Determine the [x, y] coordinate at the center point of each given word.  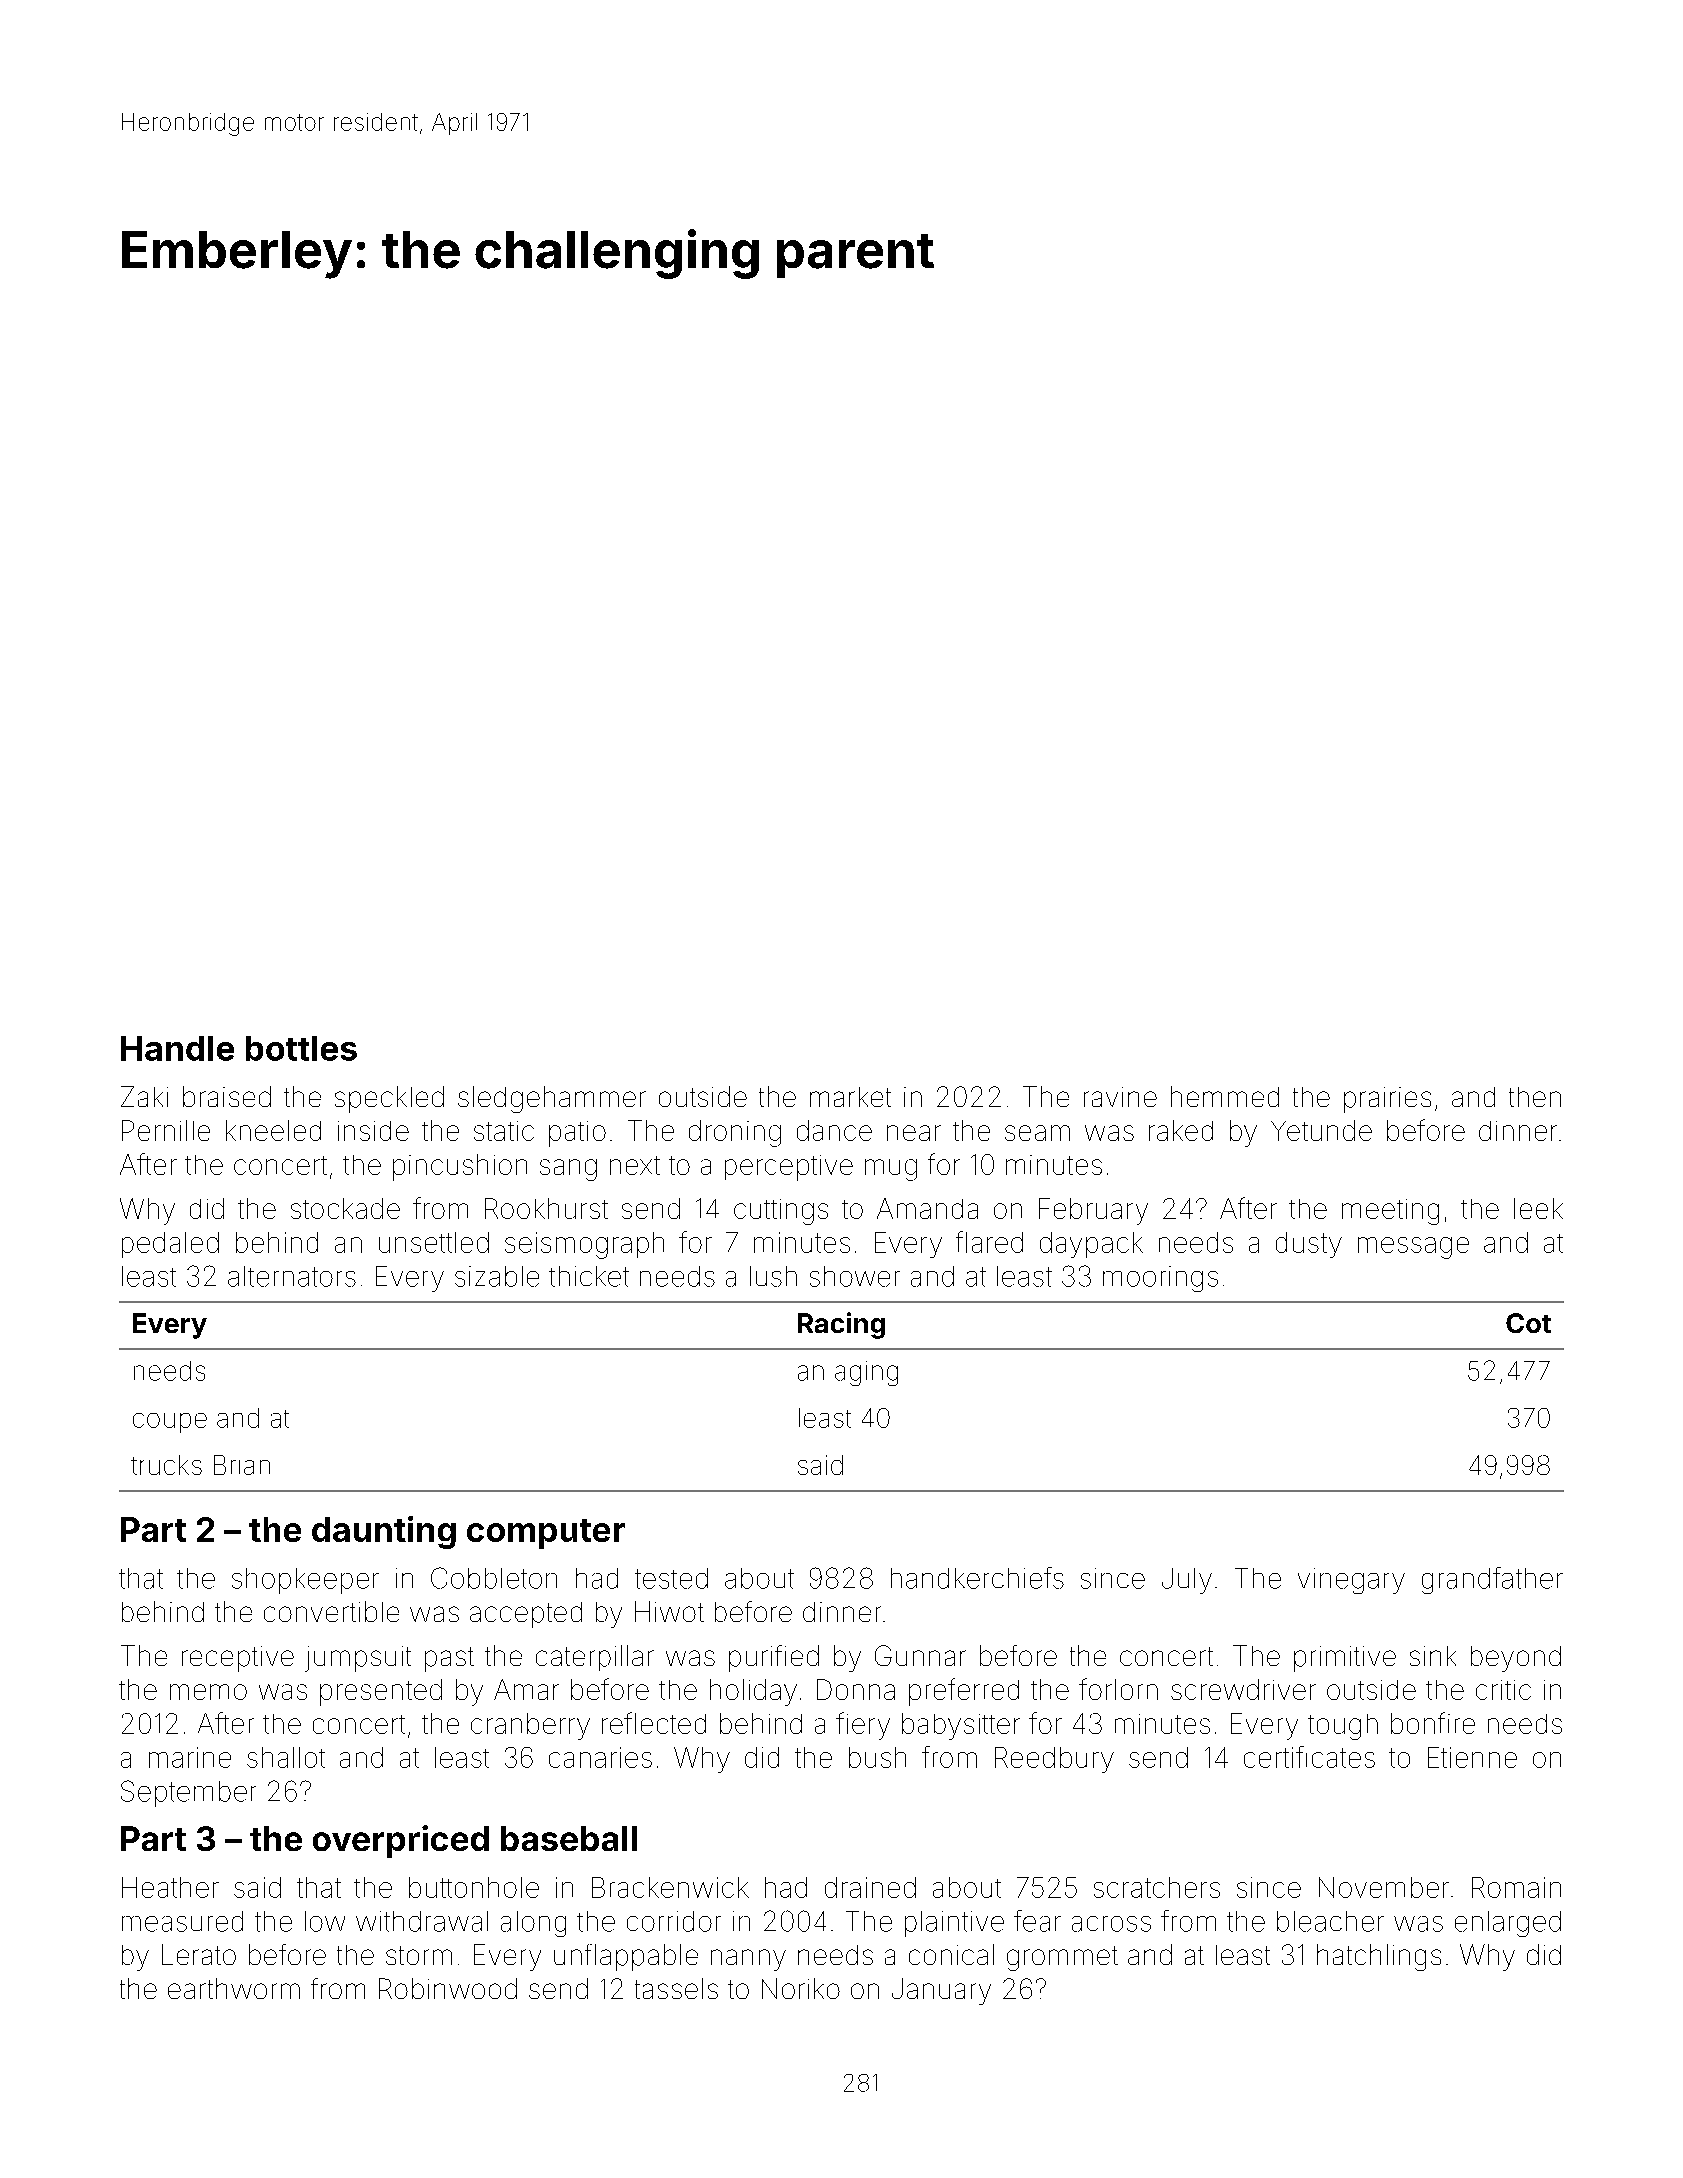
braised [227, 1096]
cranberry [530, 1726]
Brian [242, 1465]
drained [870, 1887]
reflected [654, 1723]
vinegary [1351, 1581]
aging [866, 1373]
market [850, 1097]
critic [1503, 1690]
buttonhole [474, 1887]
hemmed [1225, 1096]
